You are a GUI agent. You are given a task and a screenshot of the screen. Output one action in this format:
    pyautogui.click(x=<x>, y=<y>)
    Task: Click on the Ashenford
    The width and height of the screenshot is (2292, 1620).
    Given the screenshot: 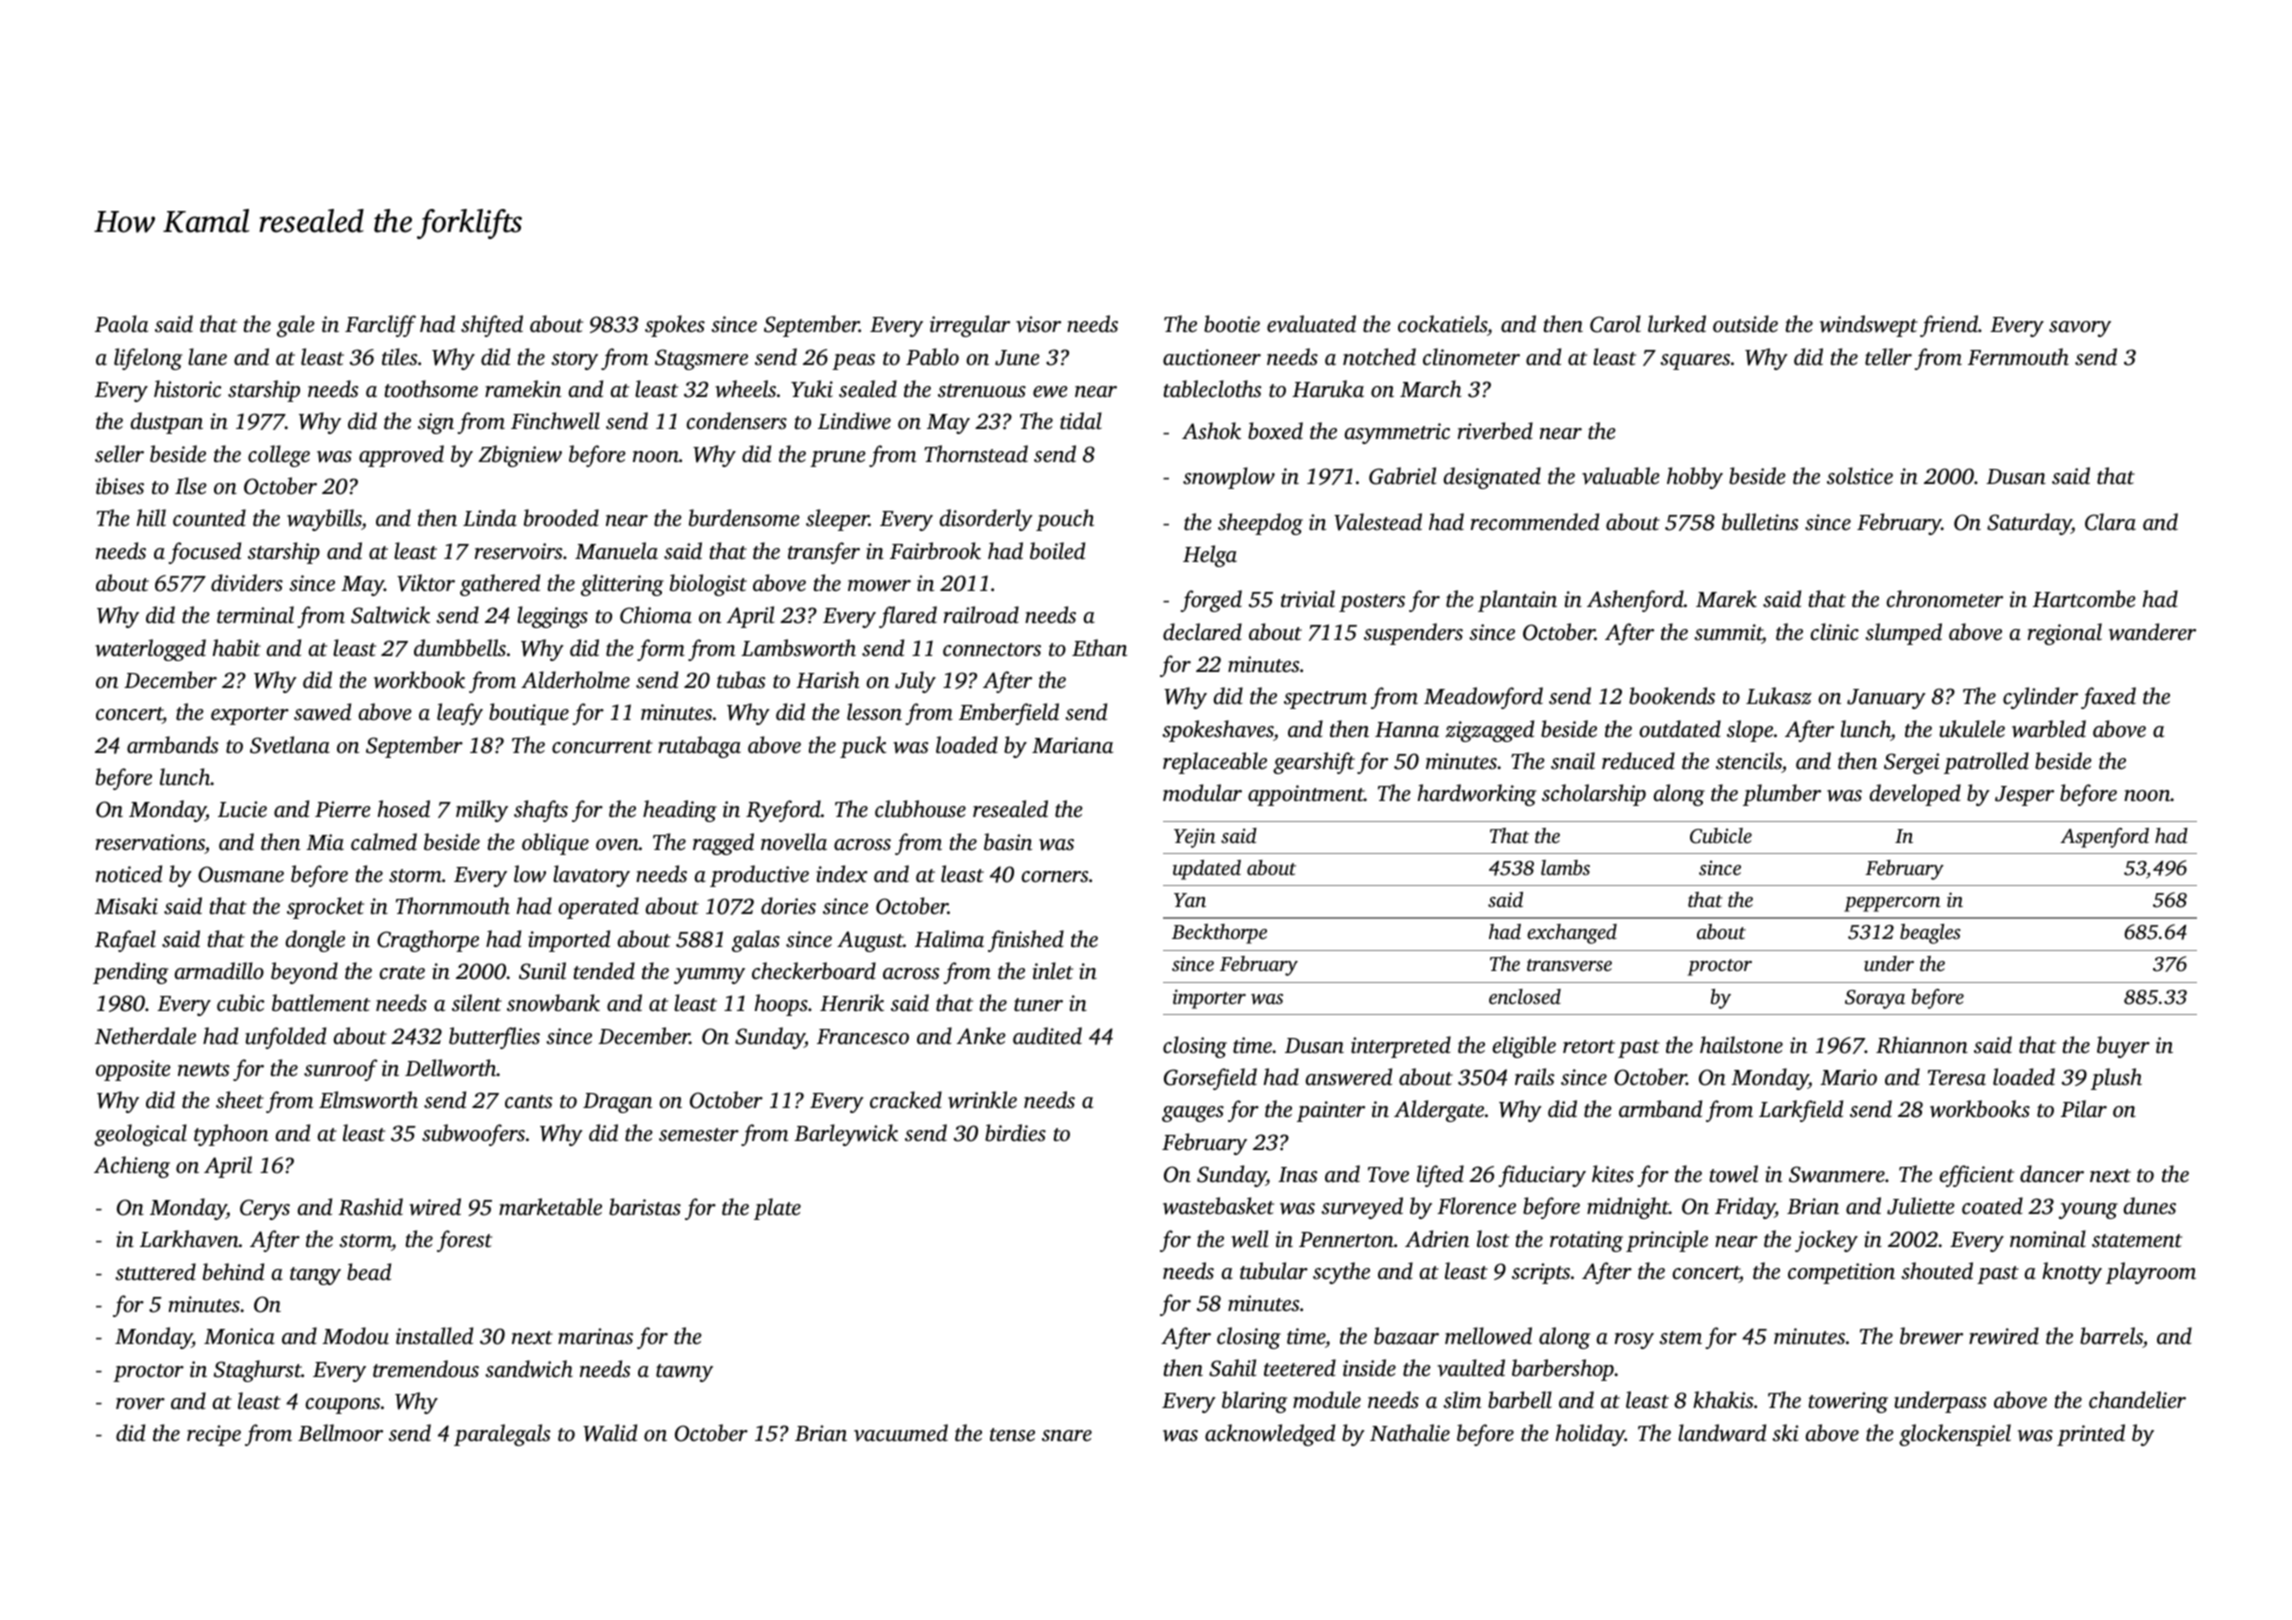 What is the action you would take?
    pyautogui.click(x=1635, y=601)
